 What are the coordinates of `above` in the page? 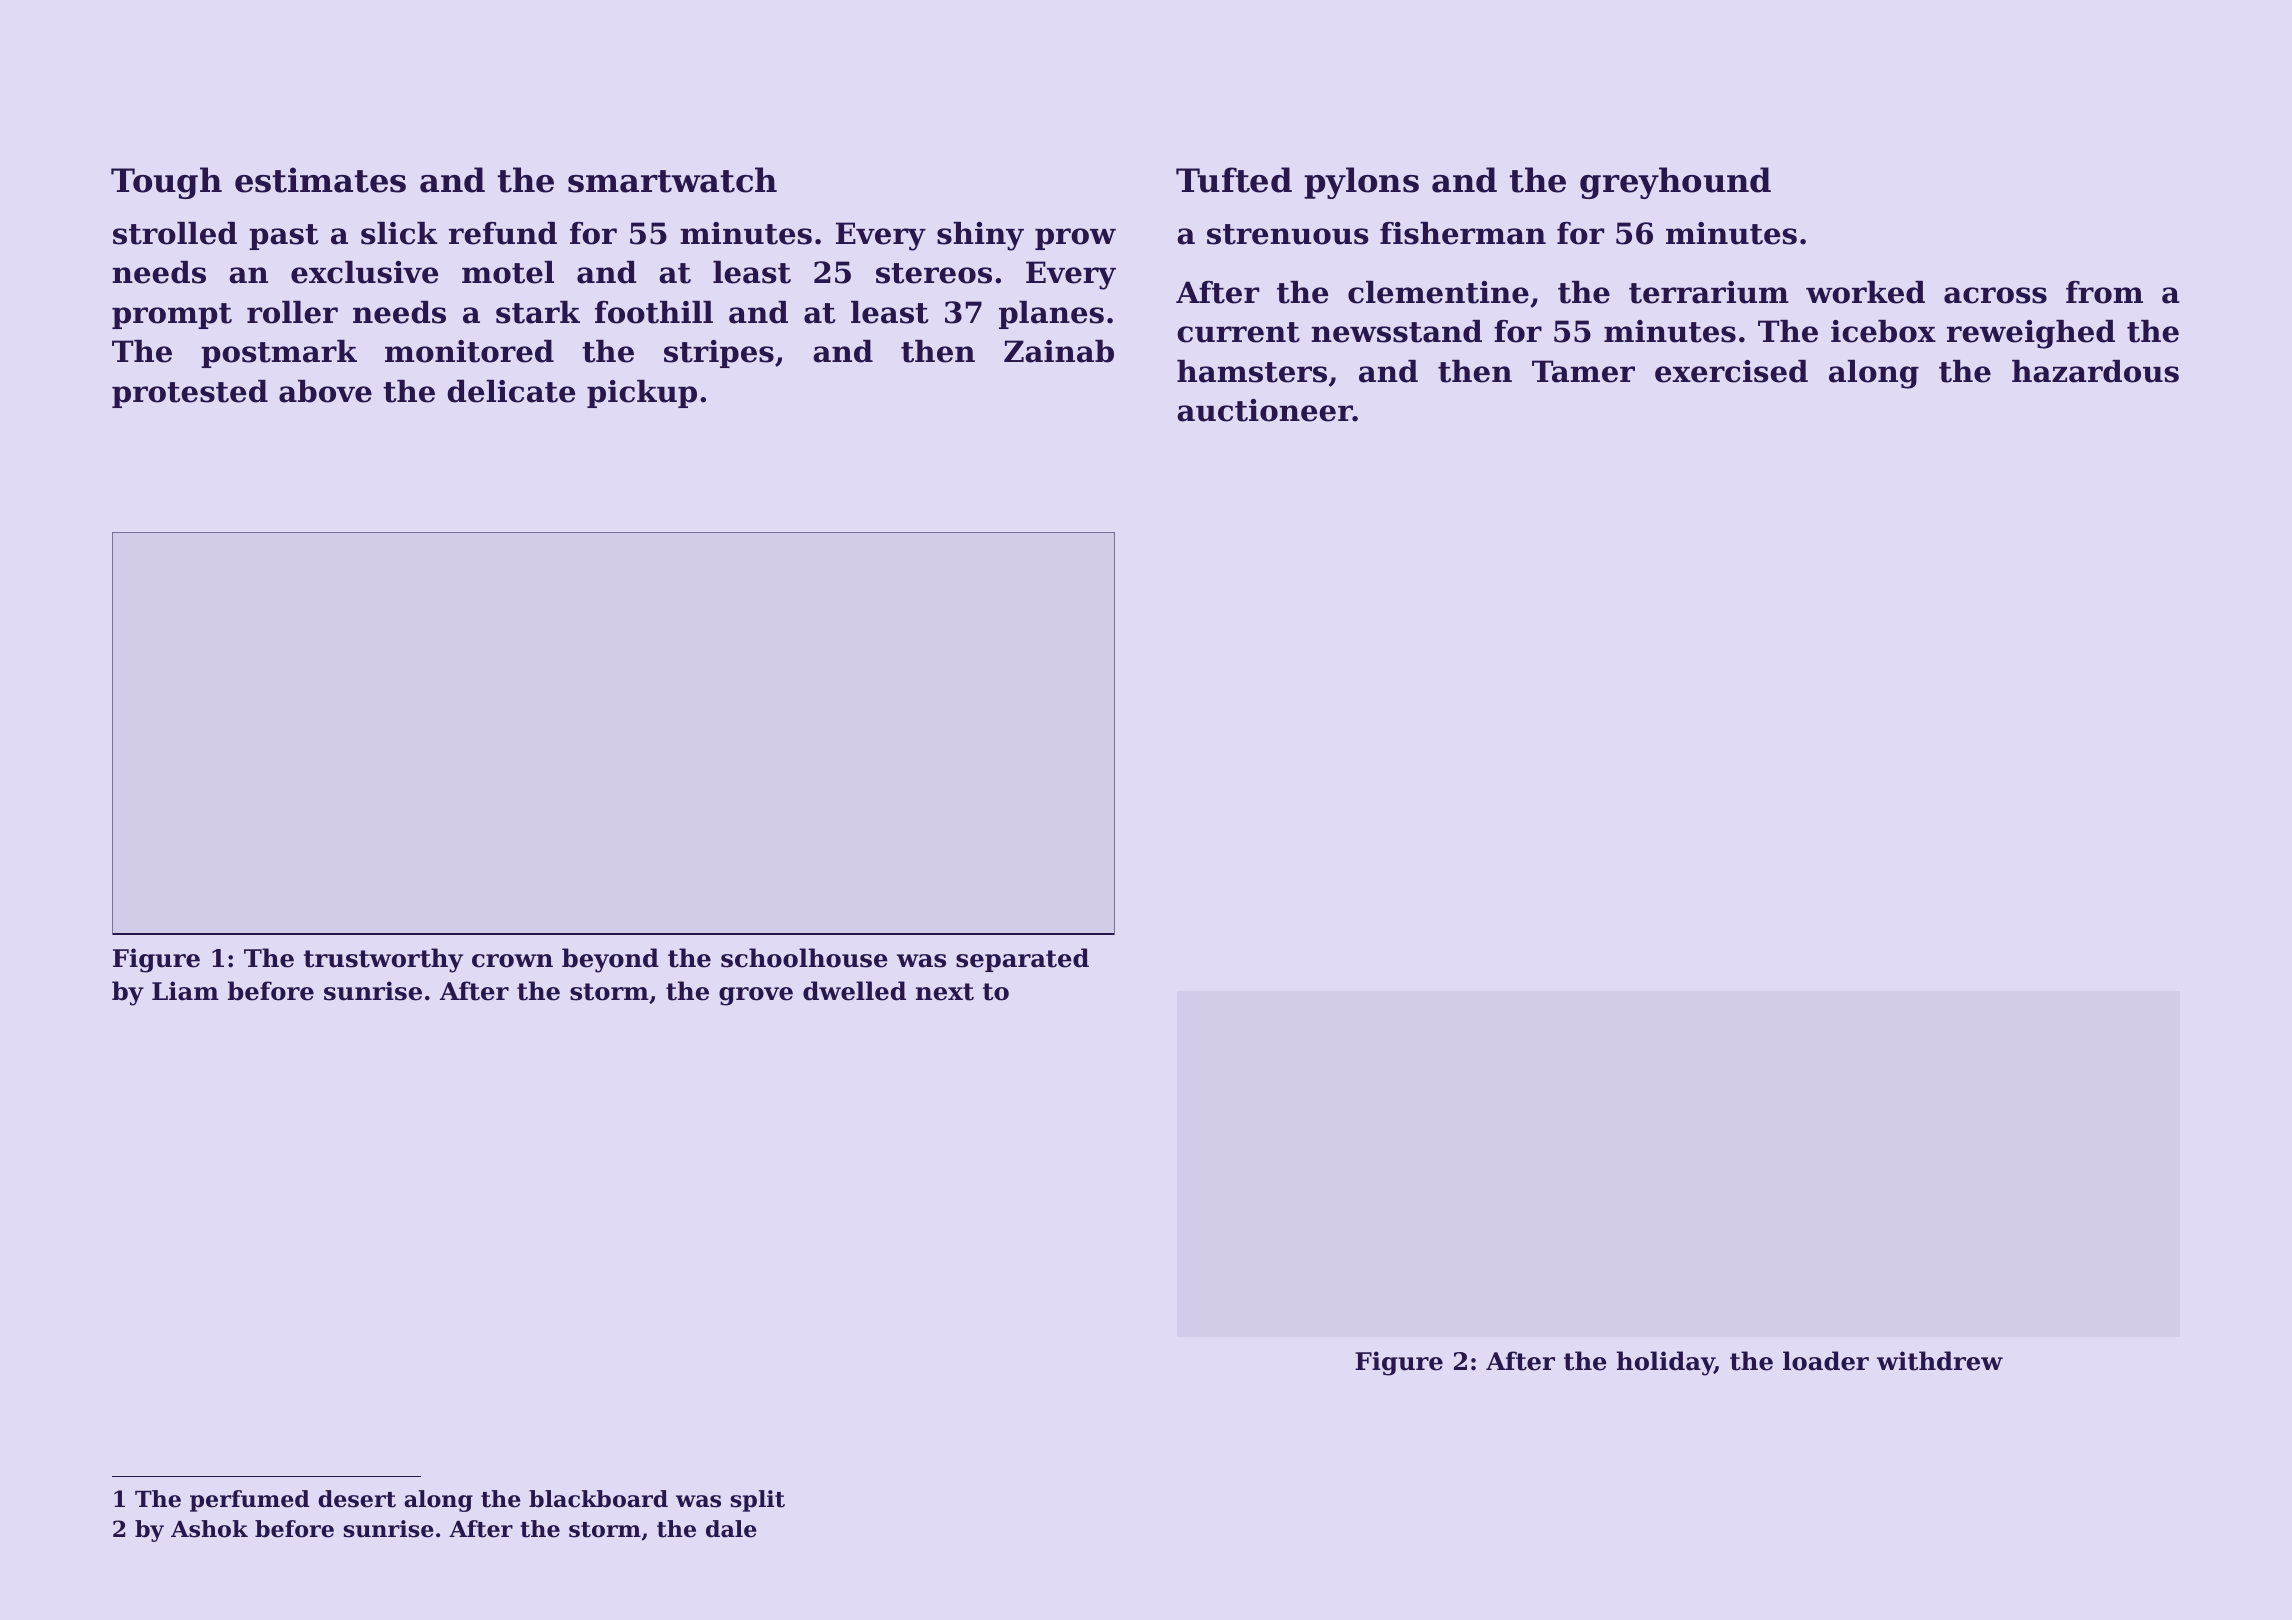 It's located at (325, 391).
